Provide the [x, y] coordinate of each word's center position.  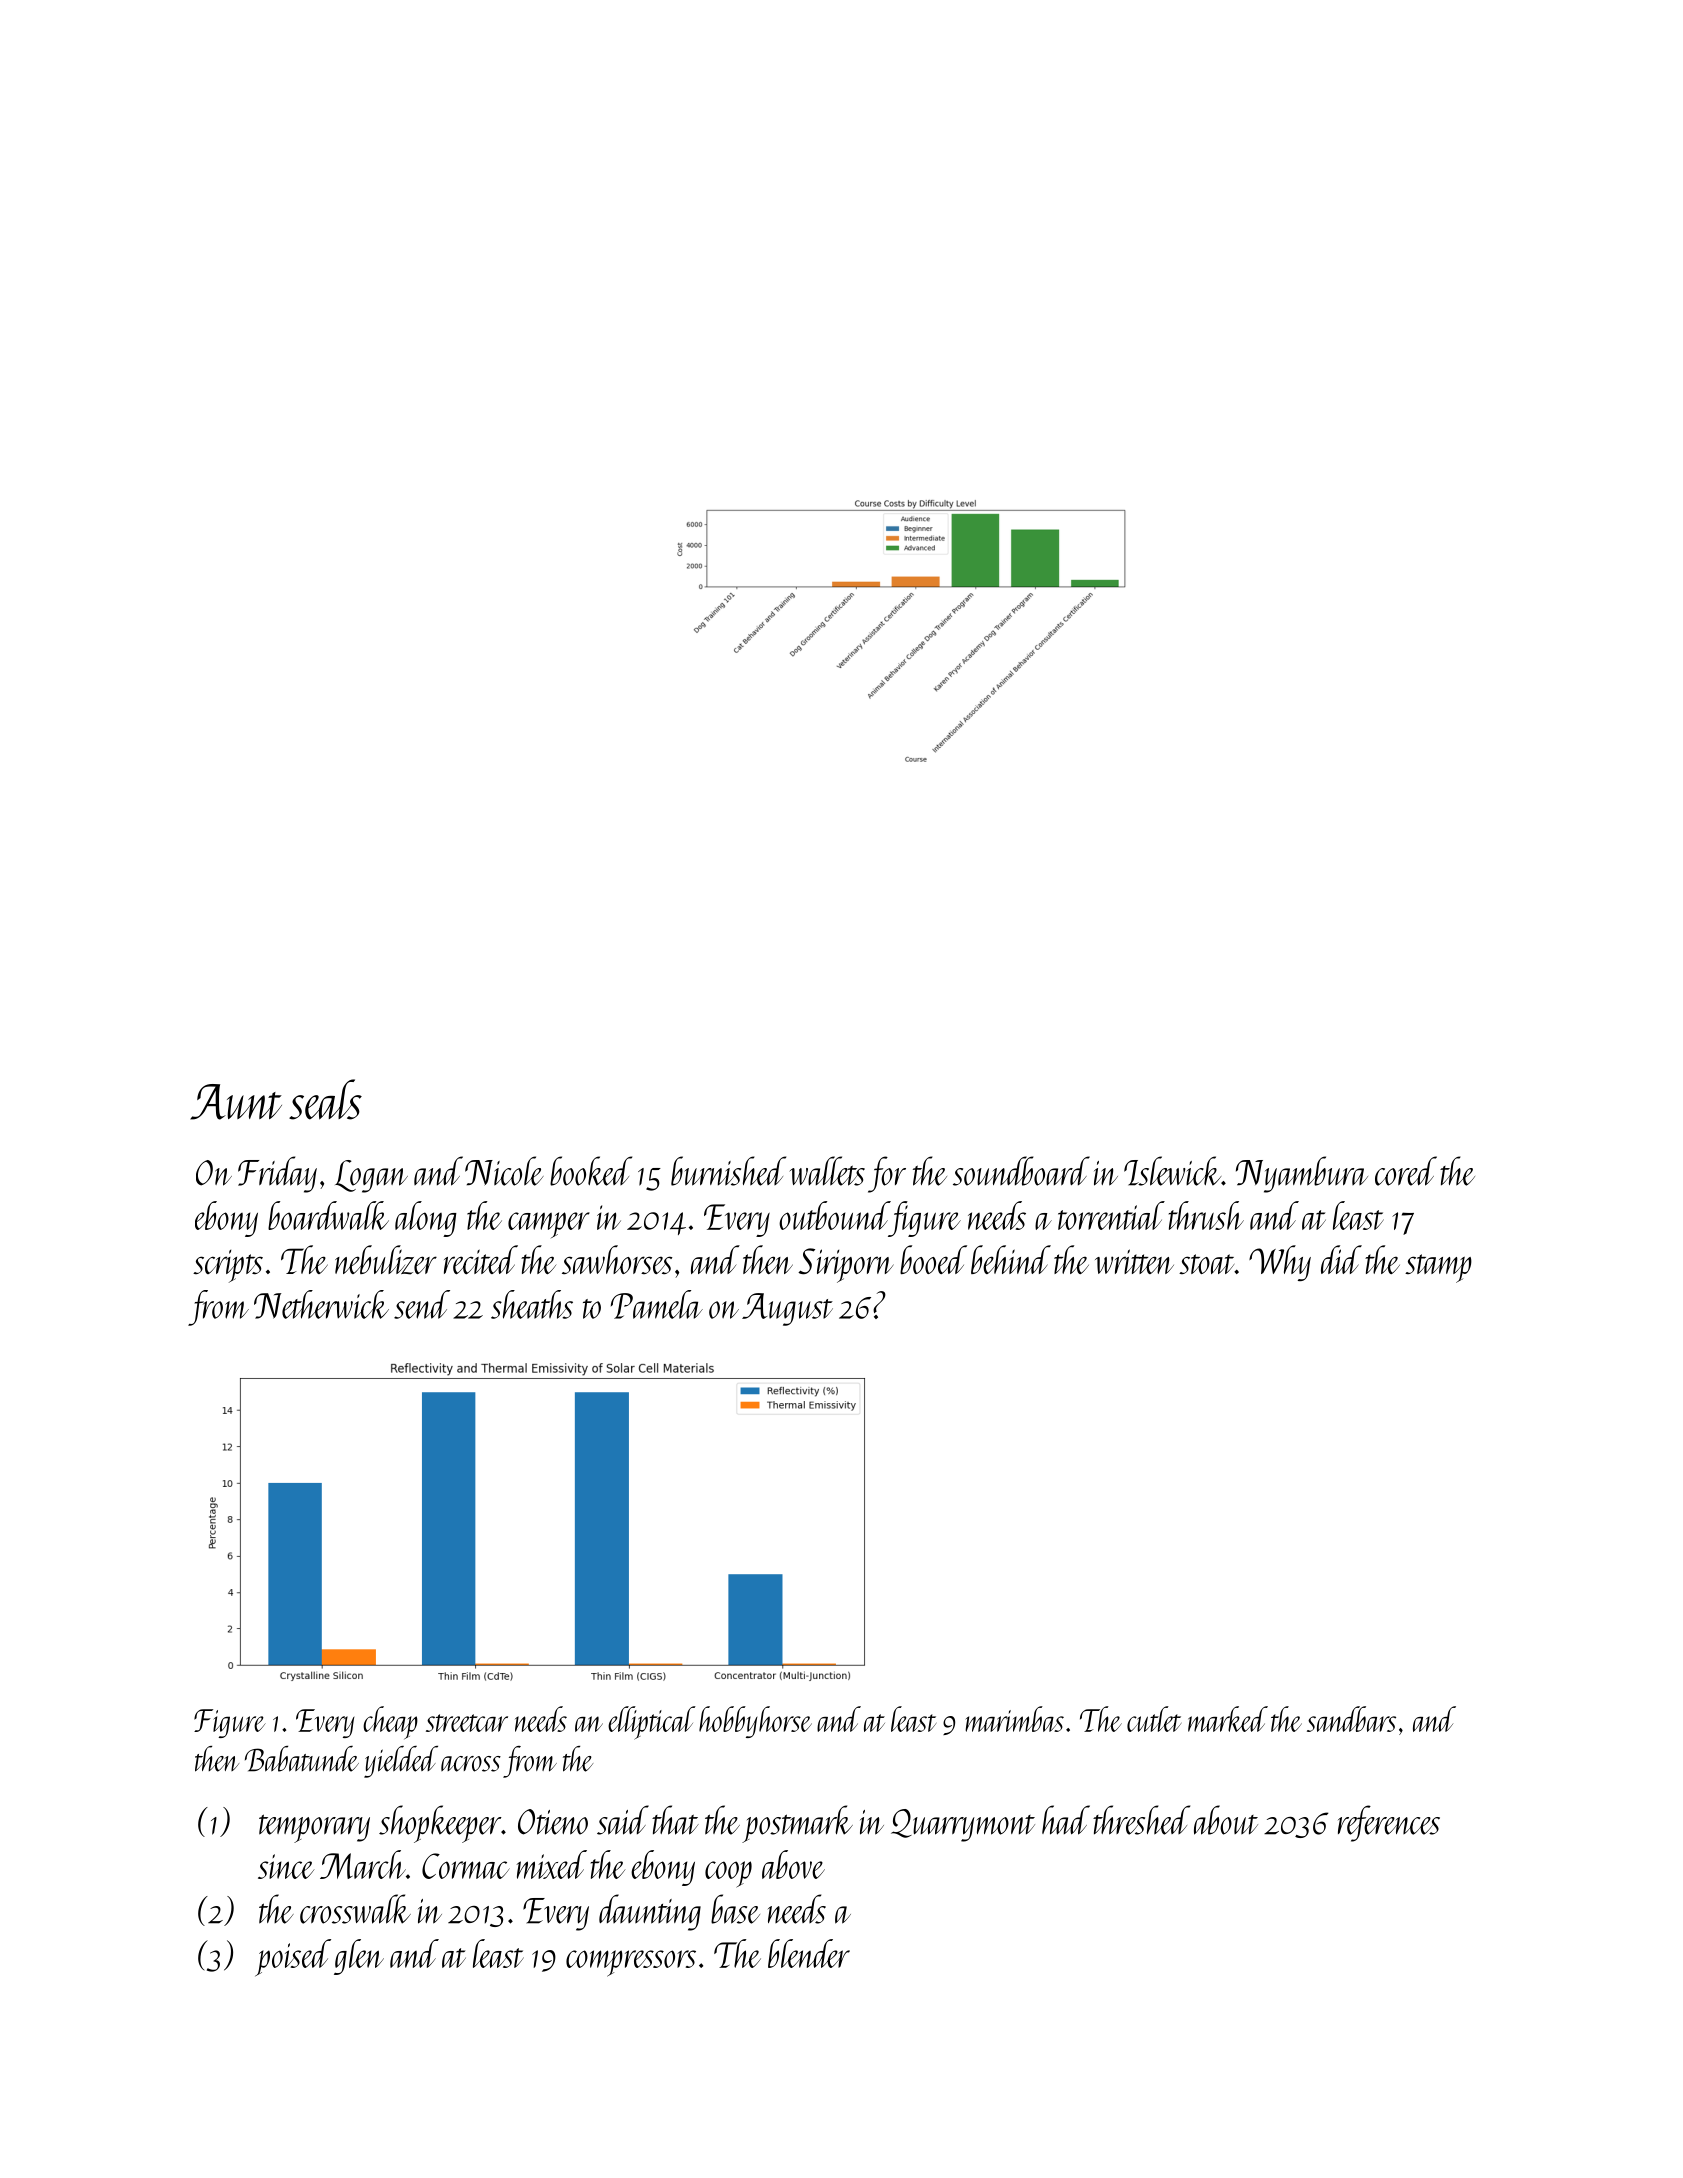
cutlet [1154, 1719]
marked [1228, 1719]
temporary [314, 1828]
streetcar [467, 1723]
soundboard [1021, 1171]
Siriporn [846, 1265]
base [735, 1909]
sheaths [532, 1304]
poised [293, 1958]
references [1389, 1823]
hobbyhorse [755, 1722]
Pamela [657, 1304]
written [1134, 1261]
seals [325, 1099]
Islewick [1172, 1171]
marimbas [1014, 1719]
